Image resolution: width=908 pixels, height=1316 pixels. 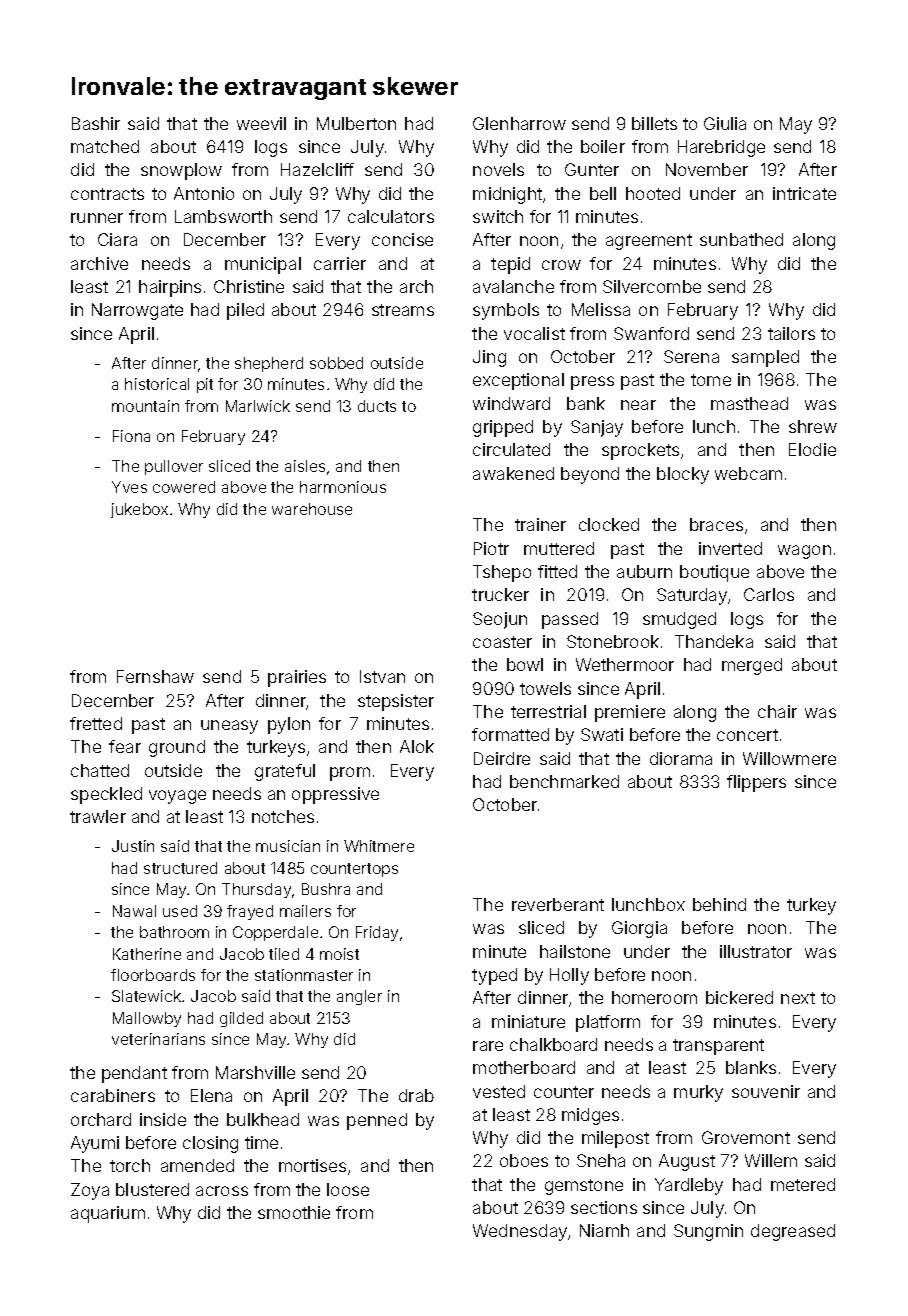 What do you see at coordinates (789, 758) in the screenshot?
I see `Willowmere` at bounding box center [789, 758].
